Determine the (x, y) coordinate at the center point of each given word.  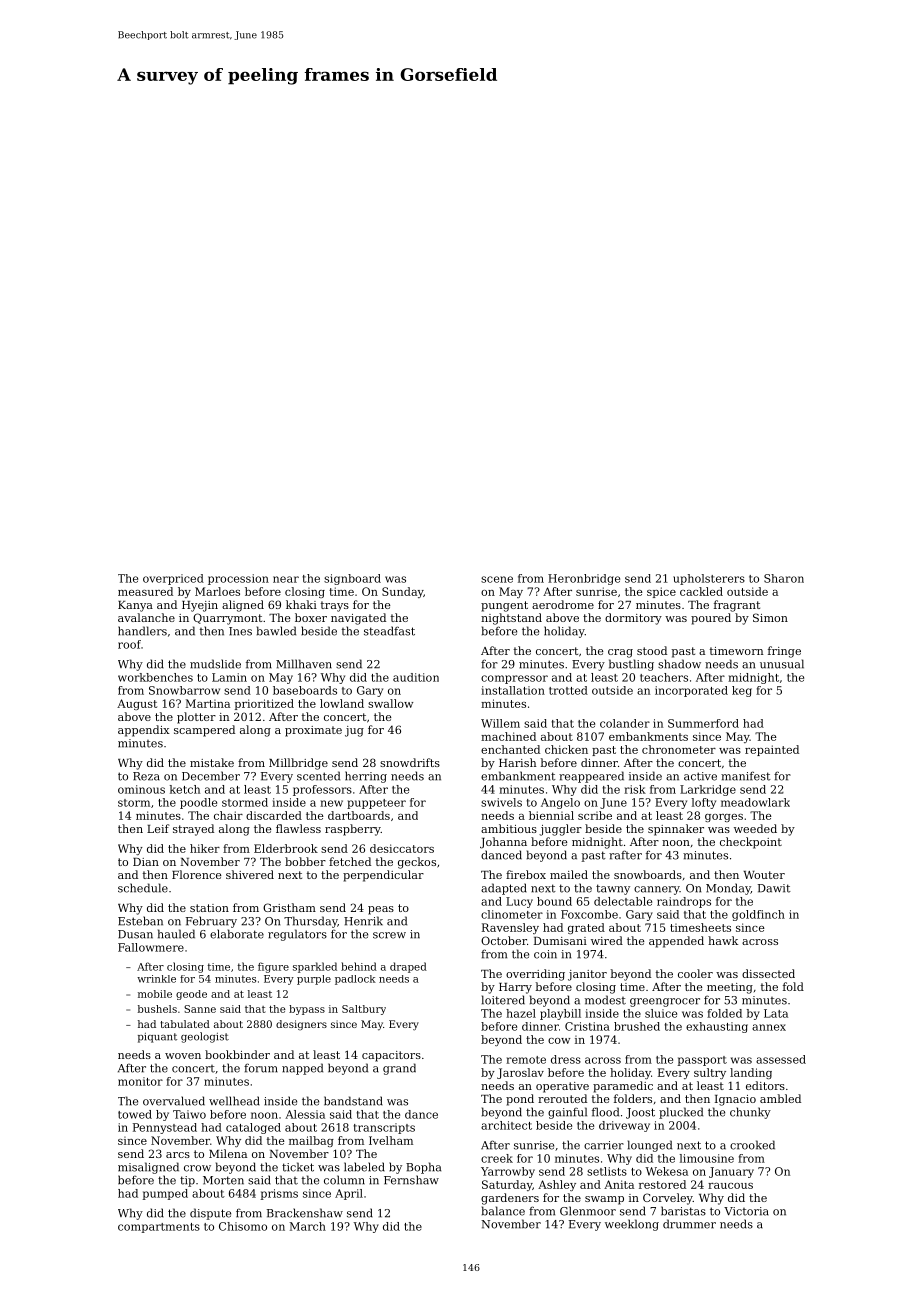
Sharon (784, 578)
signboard (352, 579)
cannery (657, 890)
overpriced (173, 579)
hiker (205, 848)
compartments (159, 1228)
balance (503, 1211)
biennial (551, 815)
